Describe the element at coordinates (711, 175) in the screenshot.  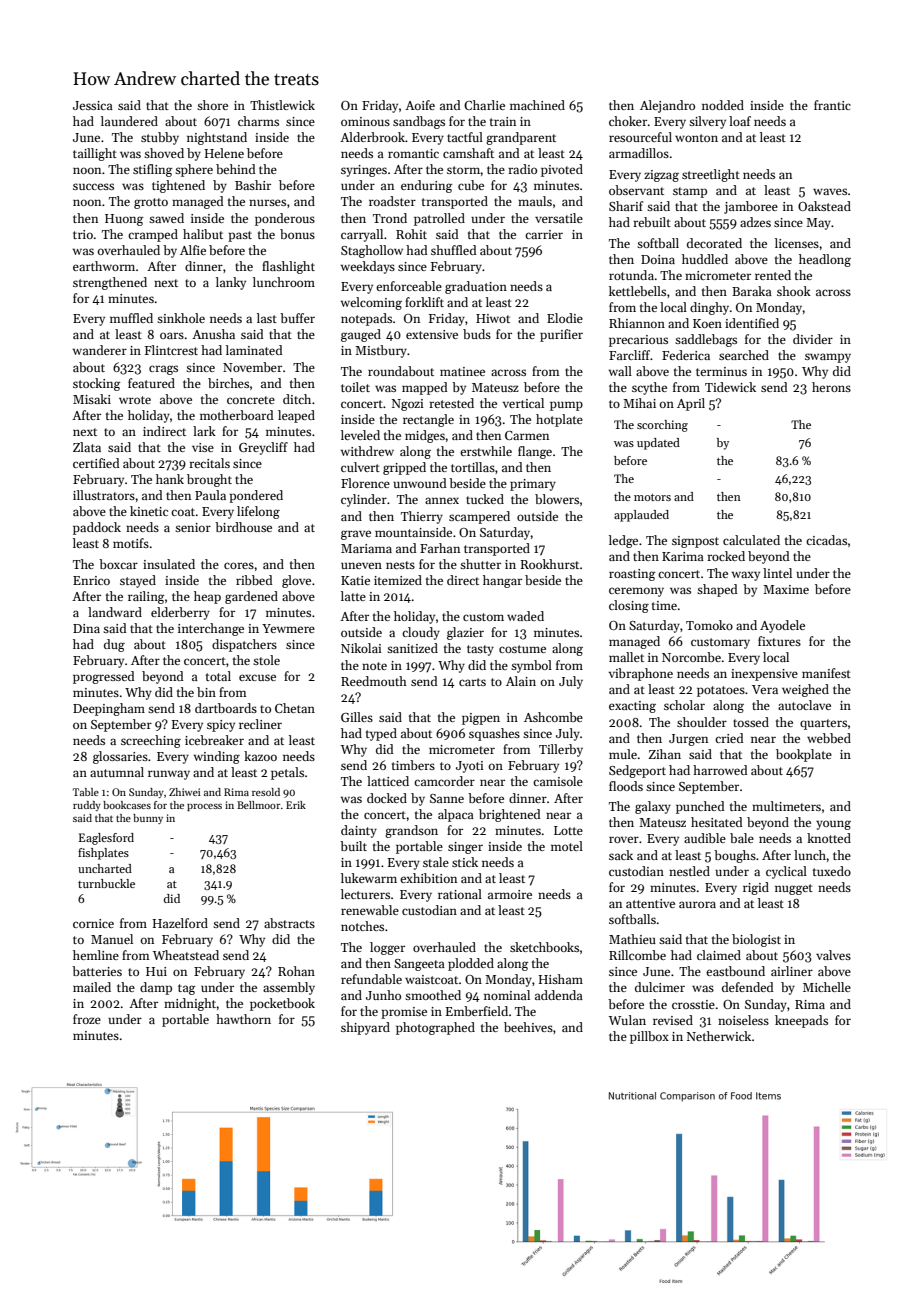
I see `streetlight` at that location.
